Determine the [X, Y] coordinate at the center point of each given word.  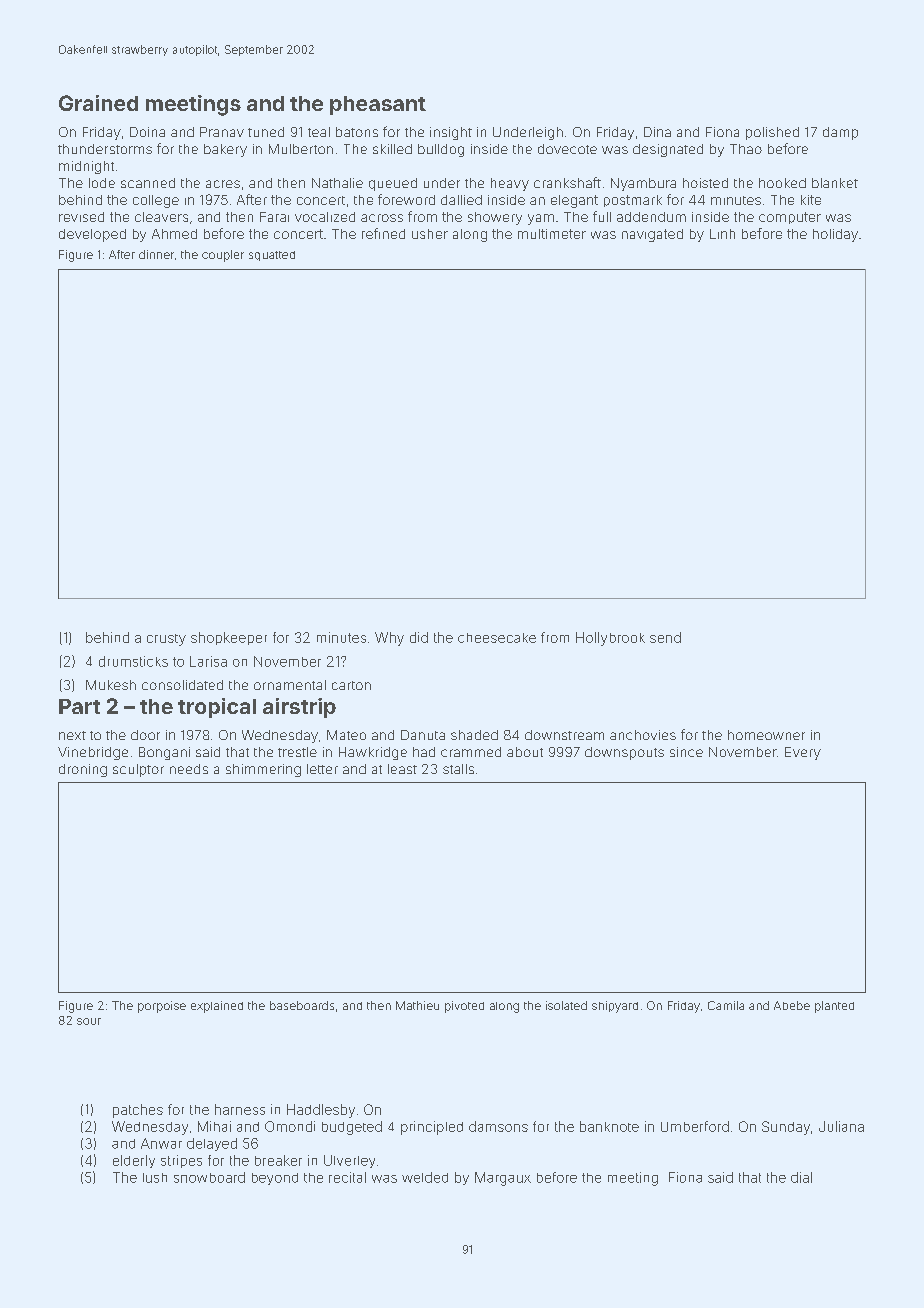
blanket [835, 183]
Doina [147, 132]
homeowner [766, 735]
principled [432, 1128]
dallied [461, 200]
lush [155, 1178]
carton [351, 685]
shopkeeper [229, 638]
